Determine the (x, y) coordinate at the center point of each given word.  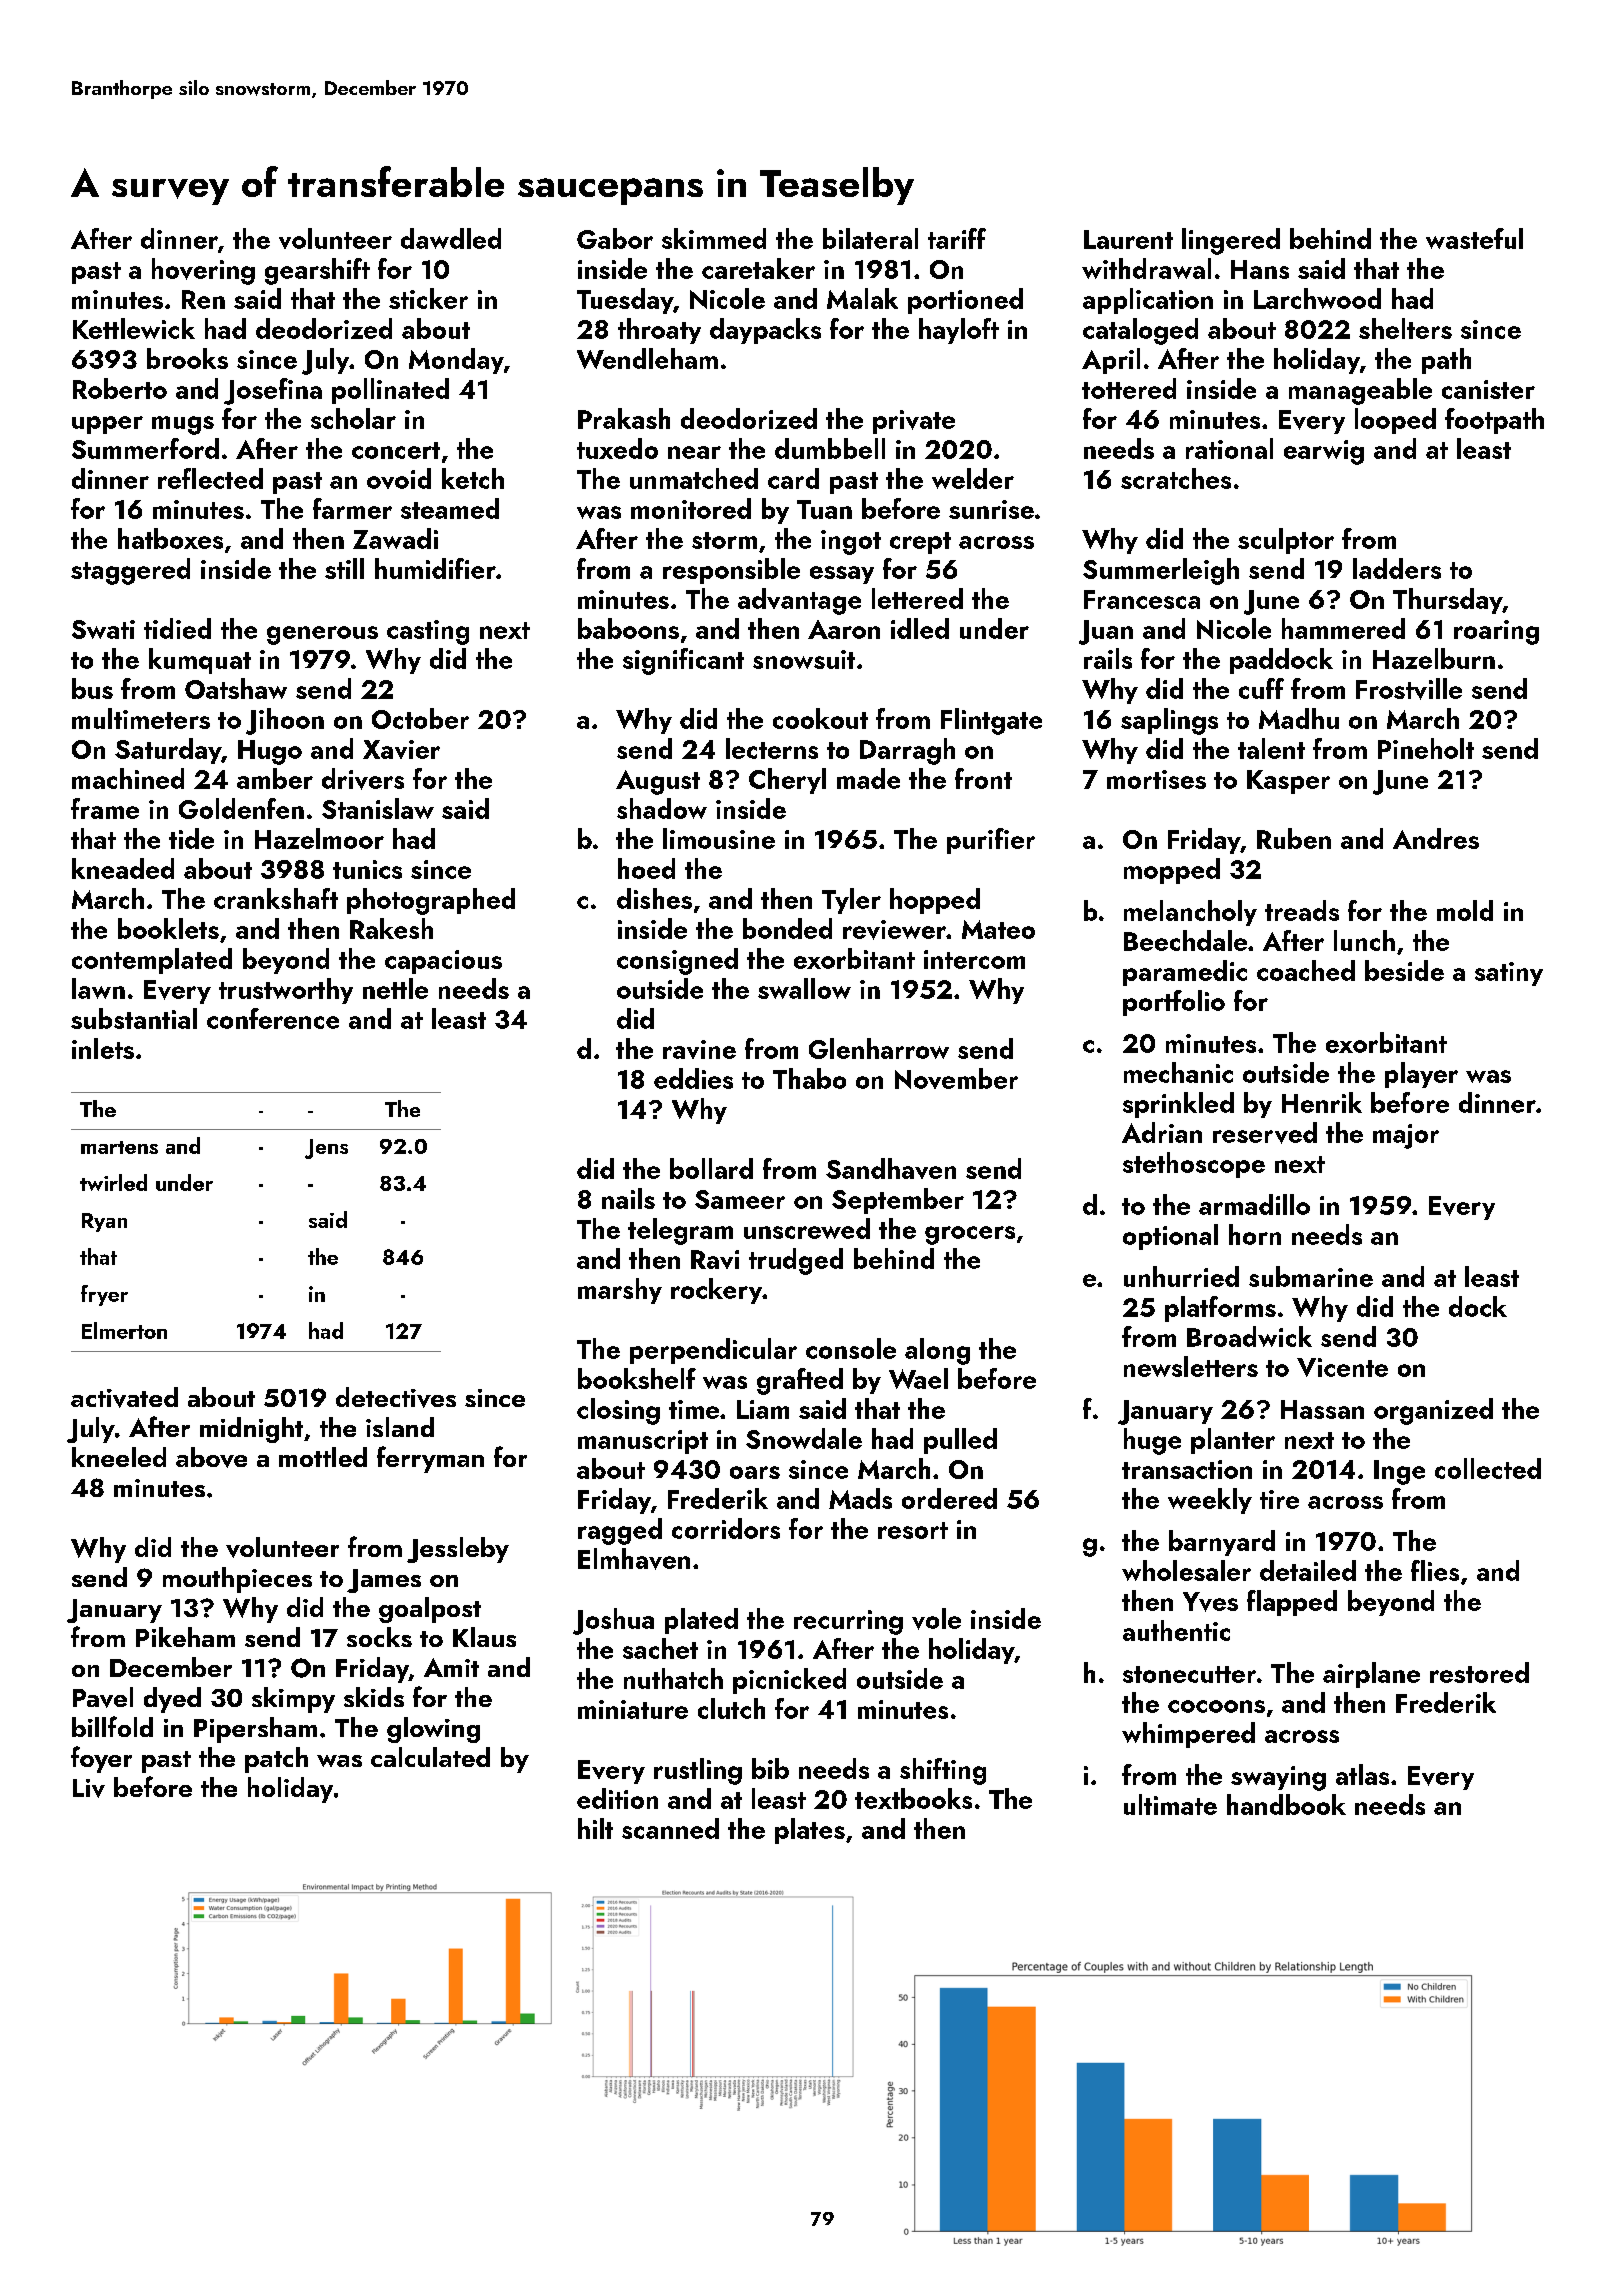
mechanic (1178, 1072)
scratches (1176, 478)
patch (276, 1760)
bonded (787, 928)
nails (628, 1198)
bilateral (870, 238)
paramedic (1185, 973)
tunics (367, 869)
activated (124, 1397)
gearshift (317, 271)
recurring (848, 1622)
